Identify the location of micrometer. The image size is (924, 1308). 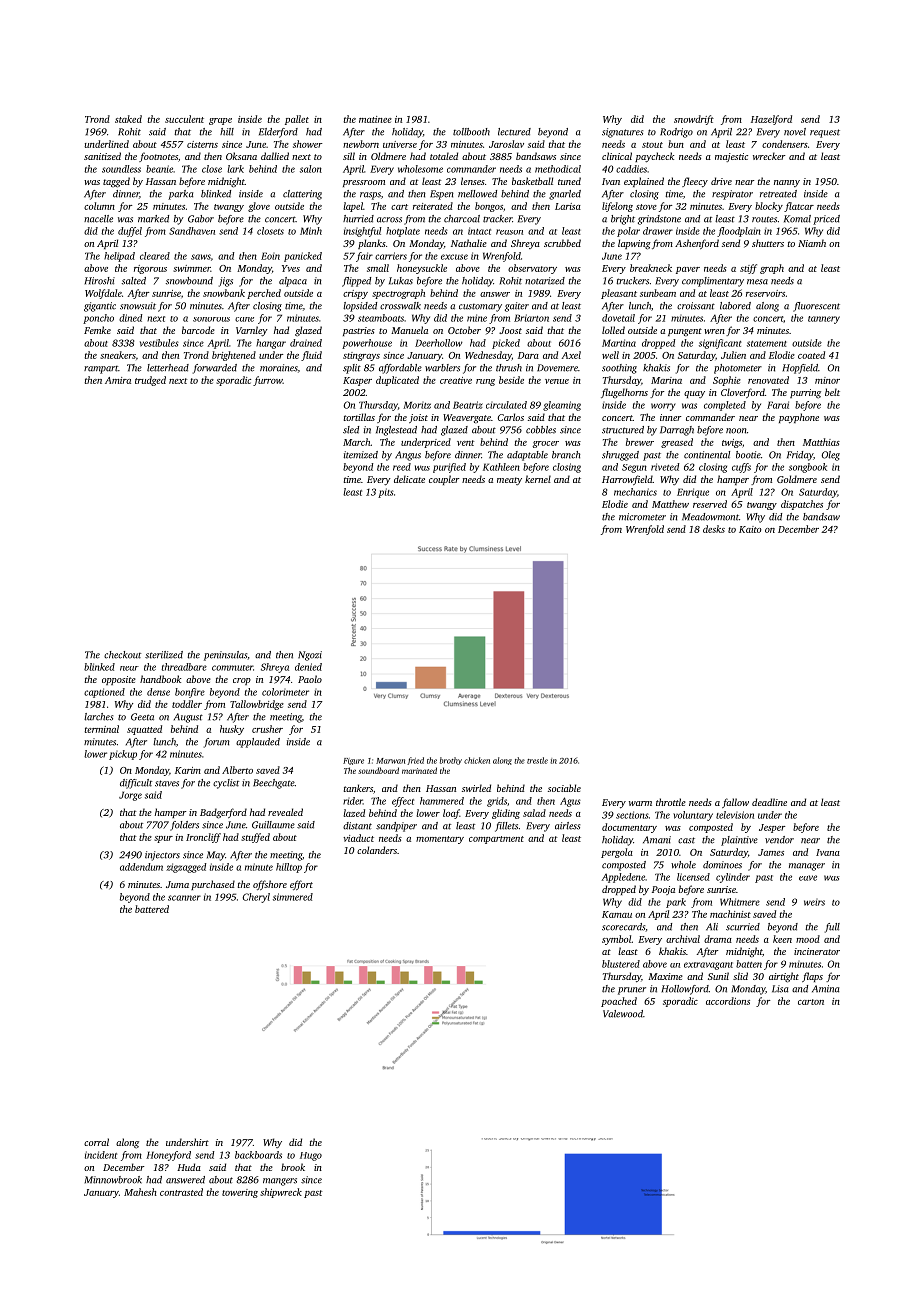
(642, 517).
